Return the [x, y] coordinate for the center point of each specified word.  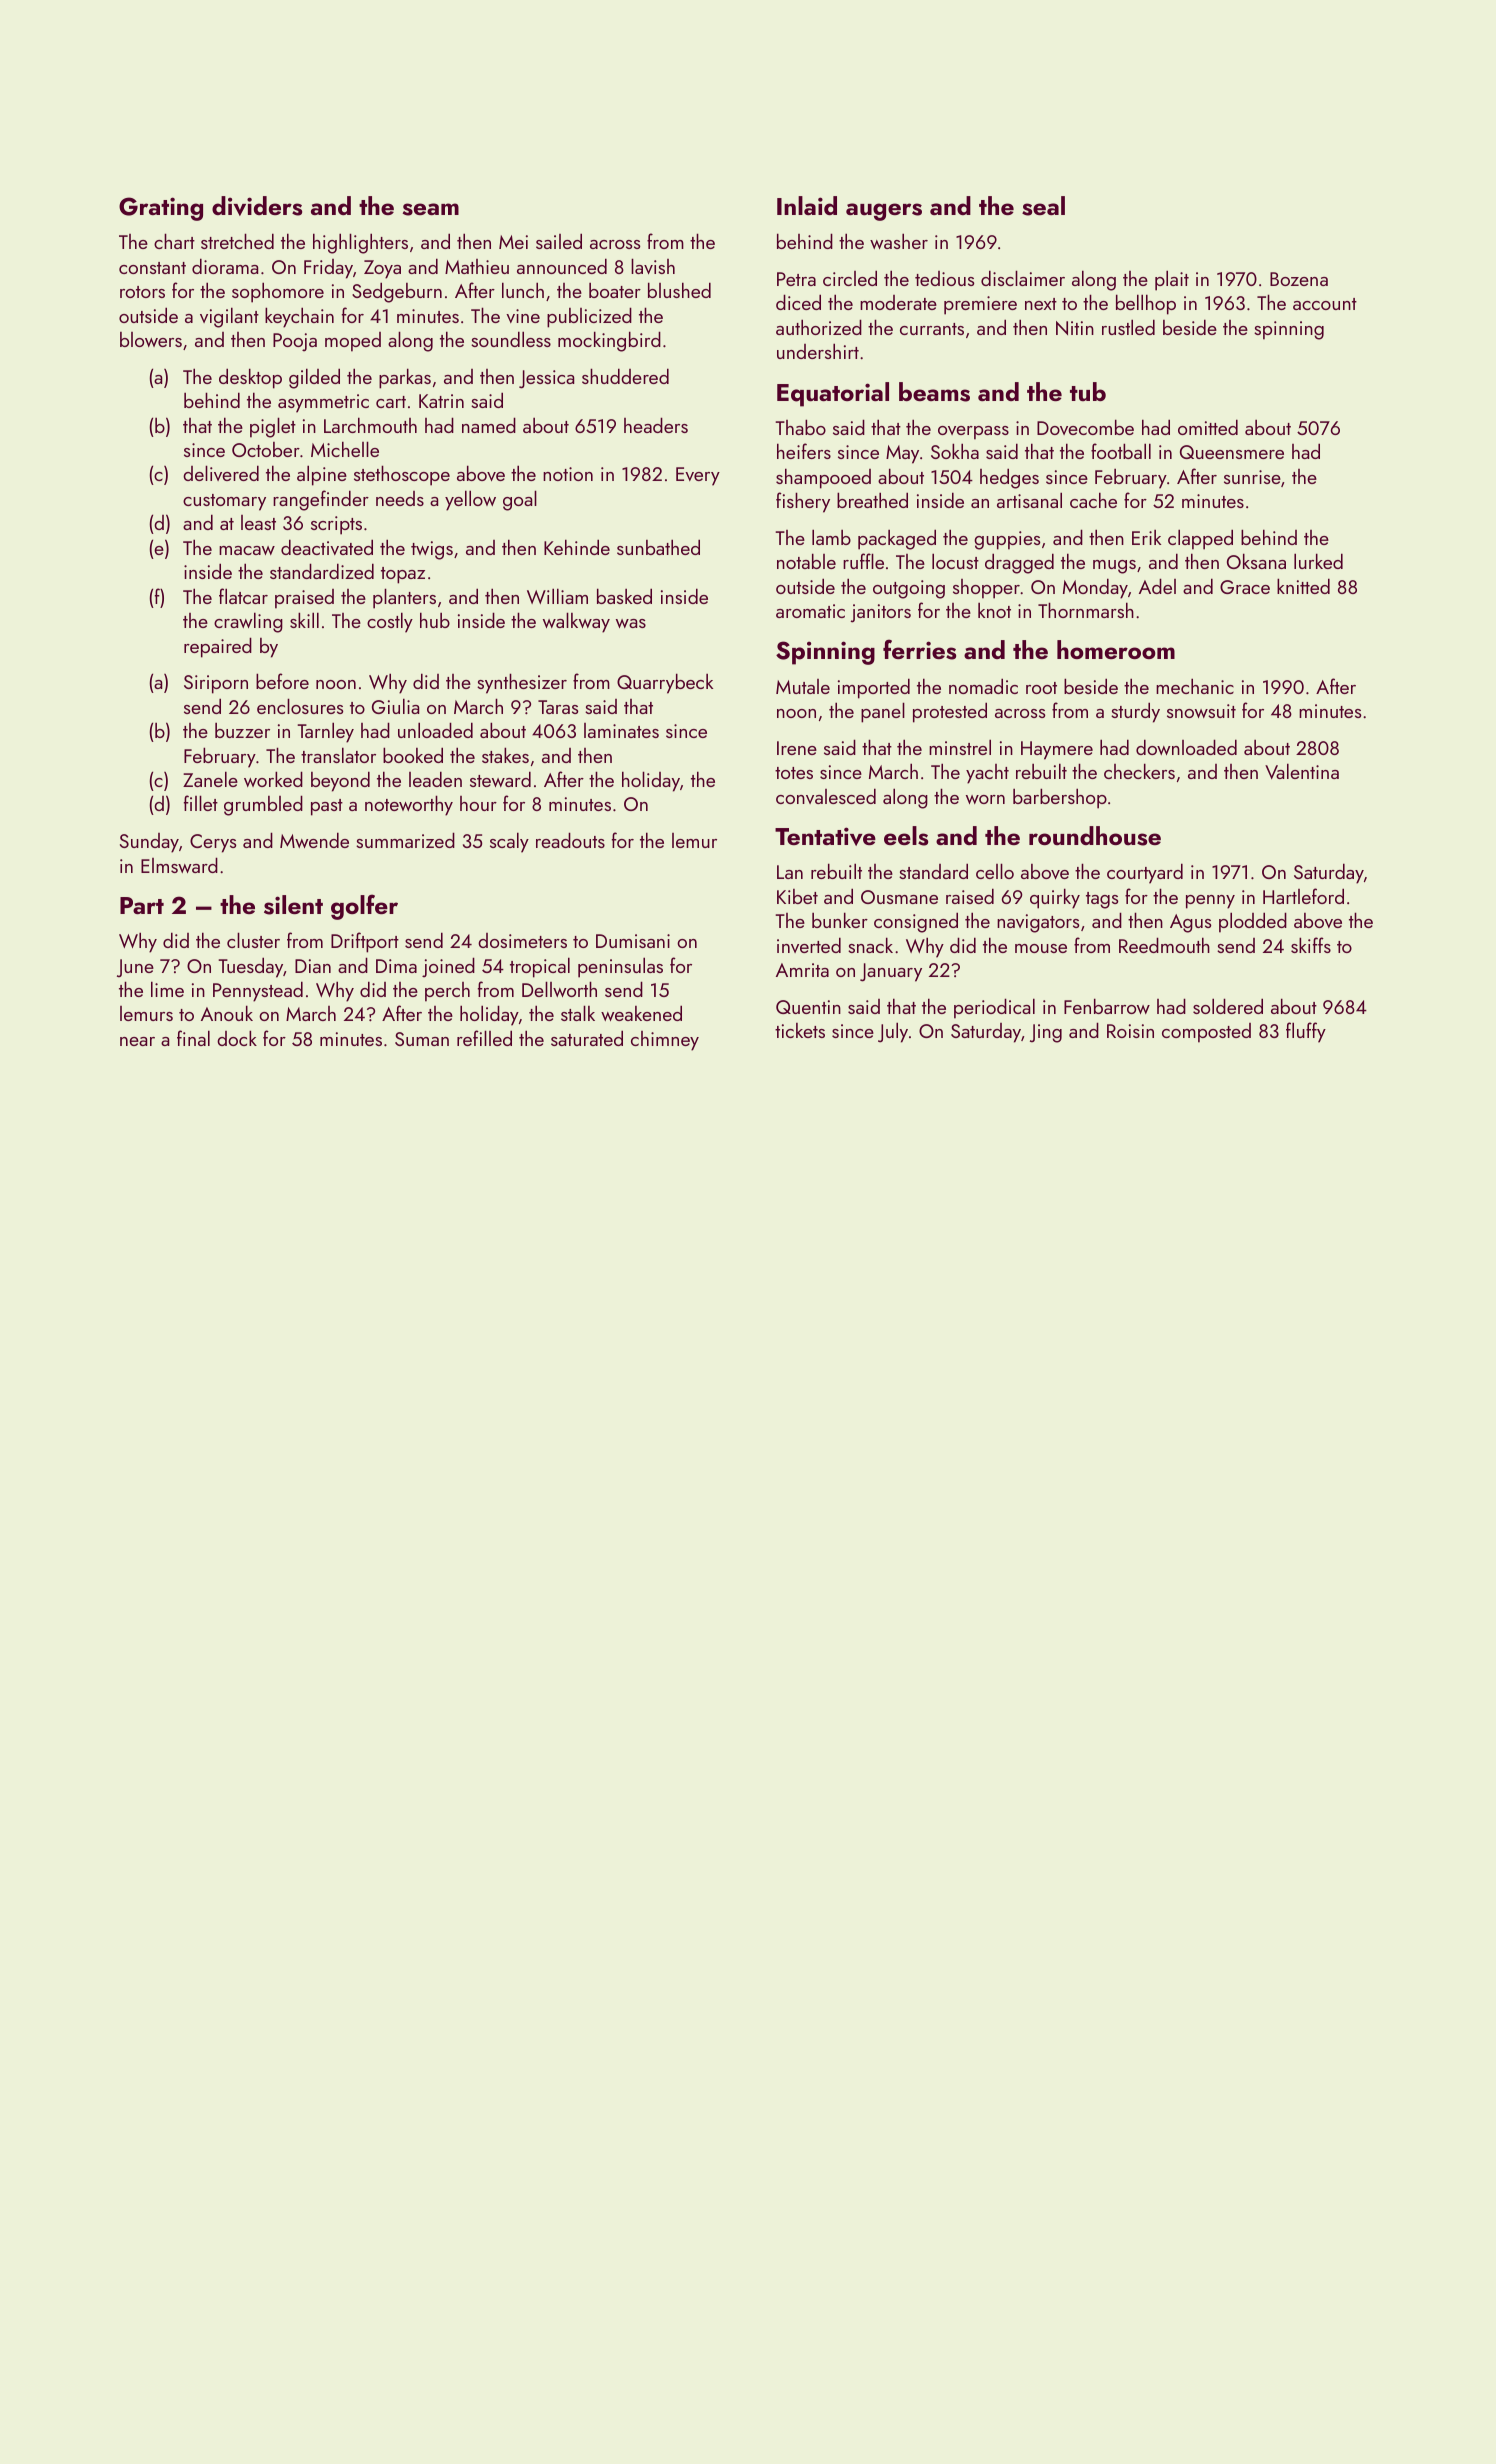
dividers [257, 206]
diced [798, 302]
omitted [1208, 427]
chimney [665, 1041]
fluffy [1306, 1032]
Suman [422, 1039]
